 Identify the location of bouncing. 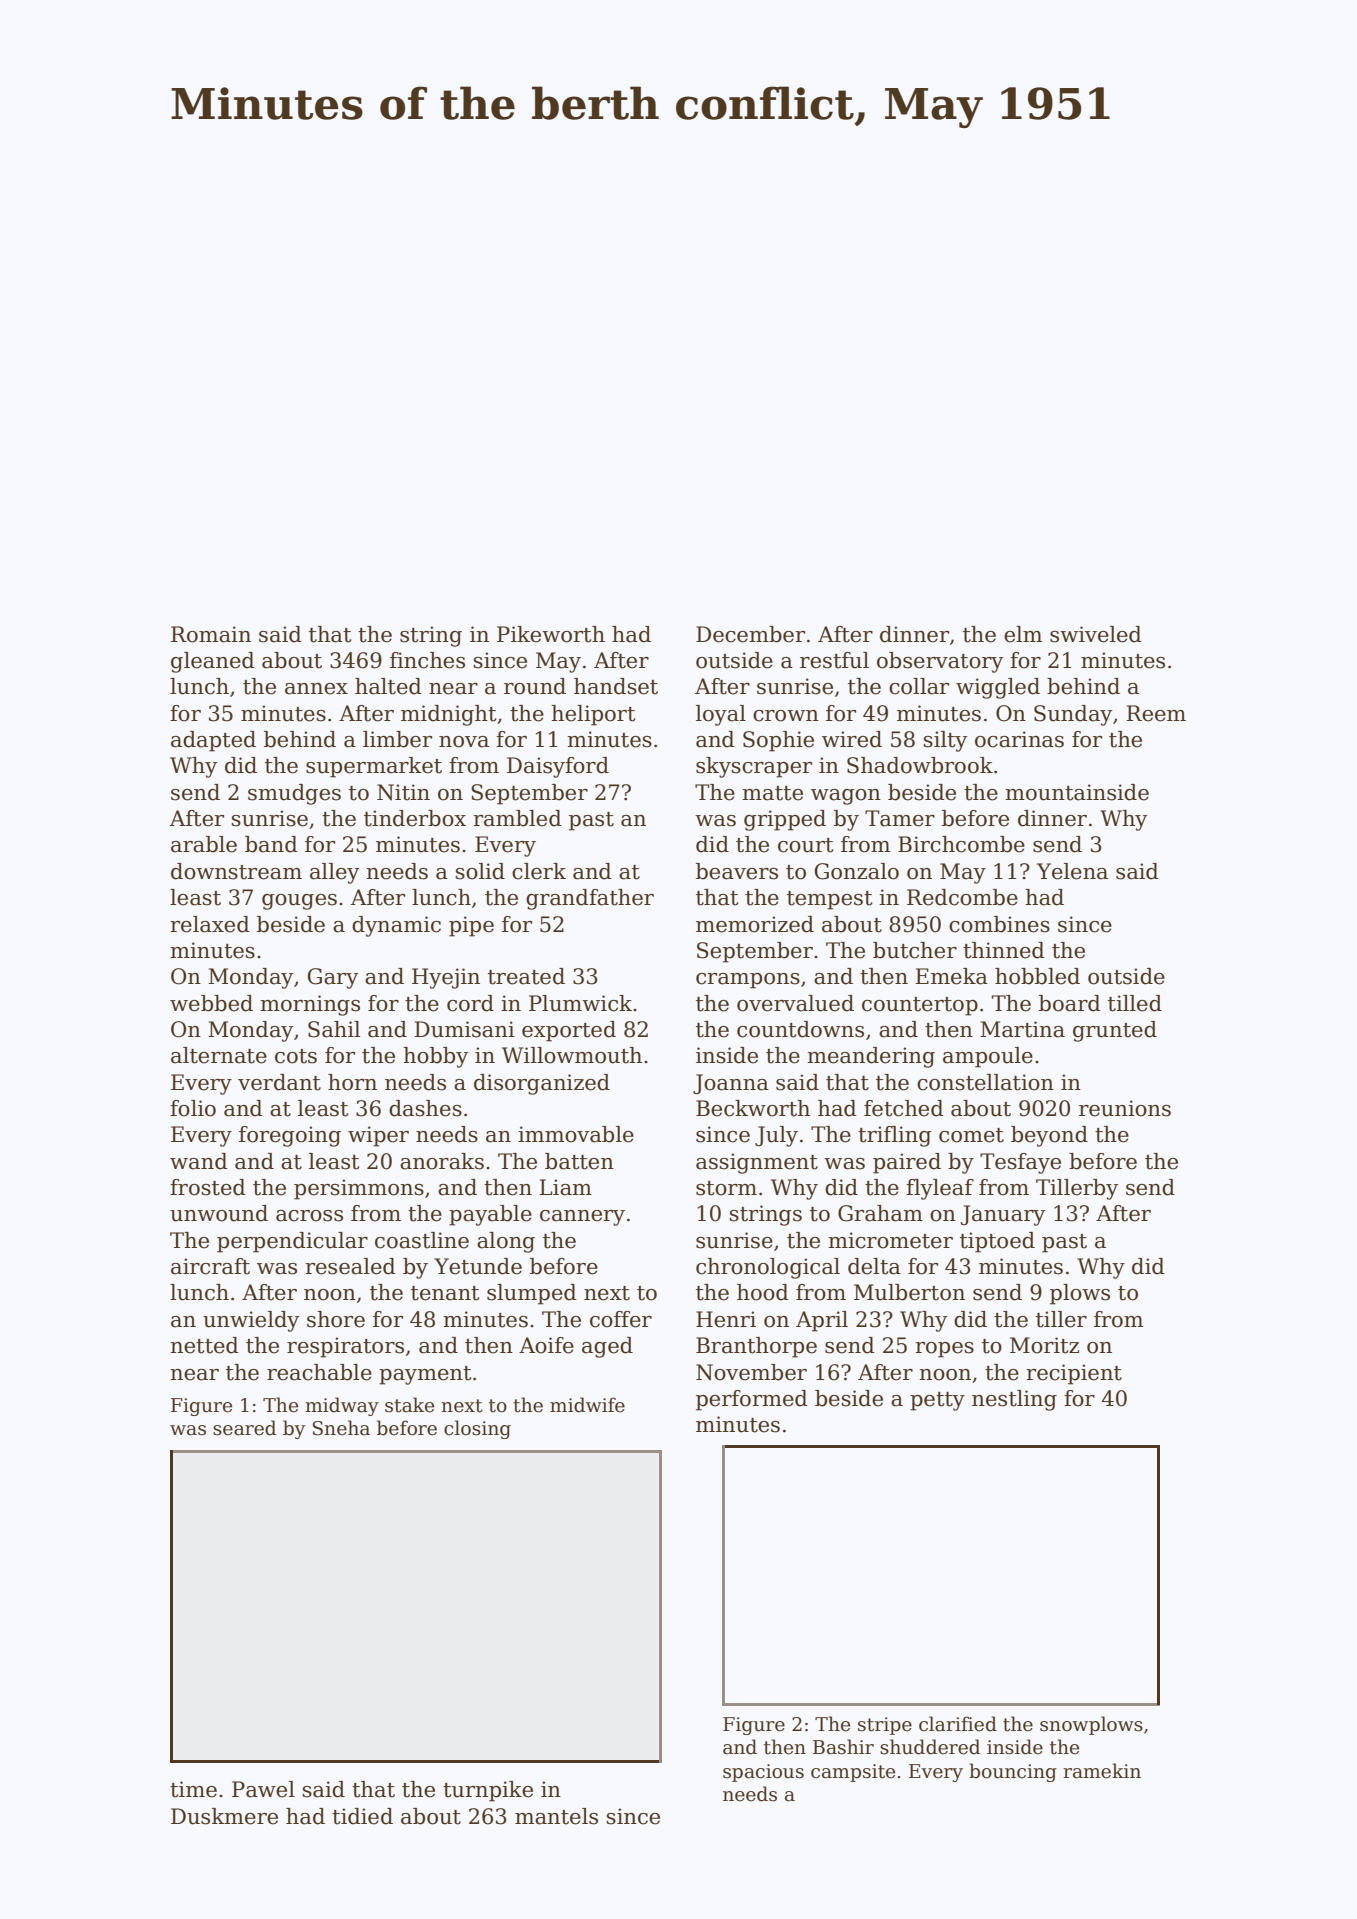
(1013, 1772).
